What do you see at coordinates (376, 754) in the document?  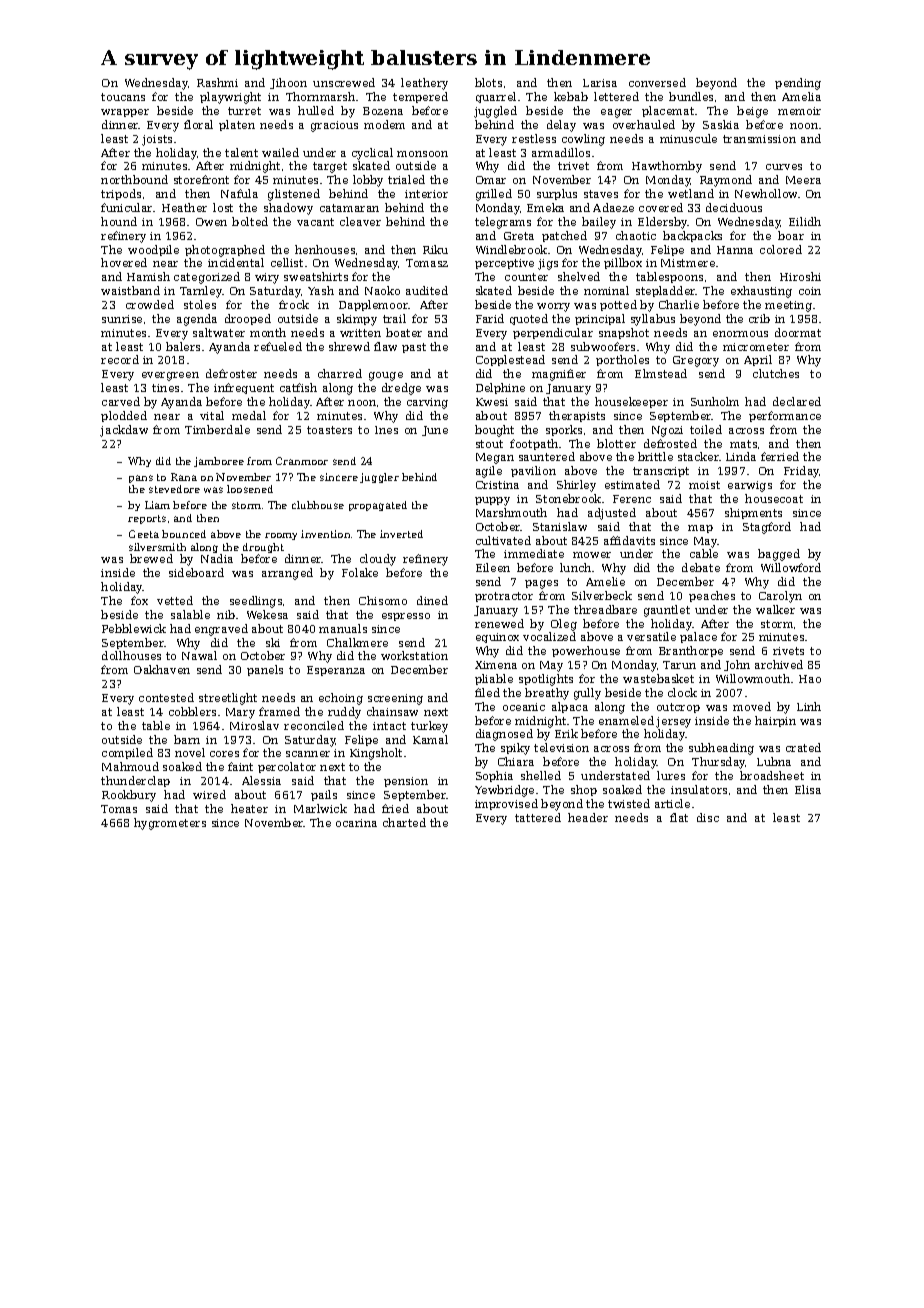 I see `Kingsholt` at bounding box center [376, 754].
